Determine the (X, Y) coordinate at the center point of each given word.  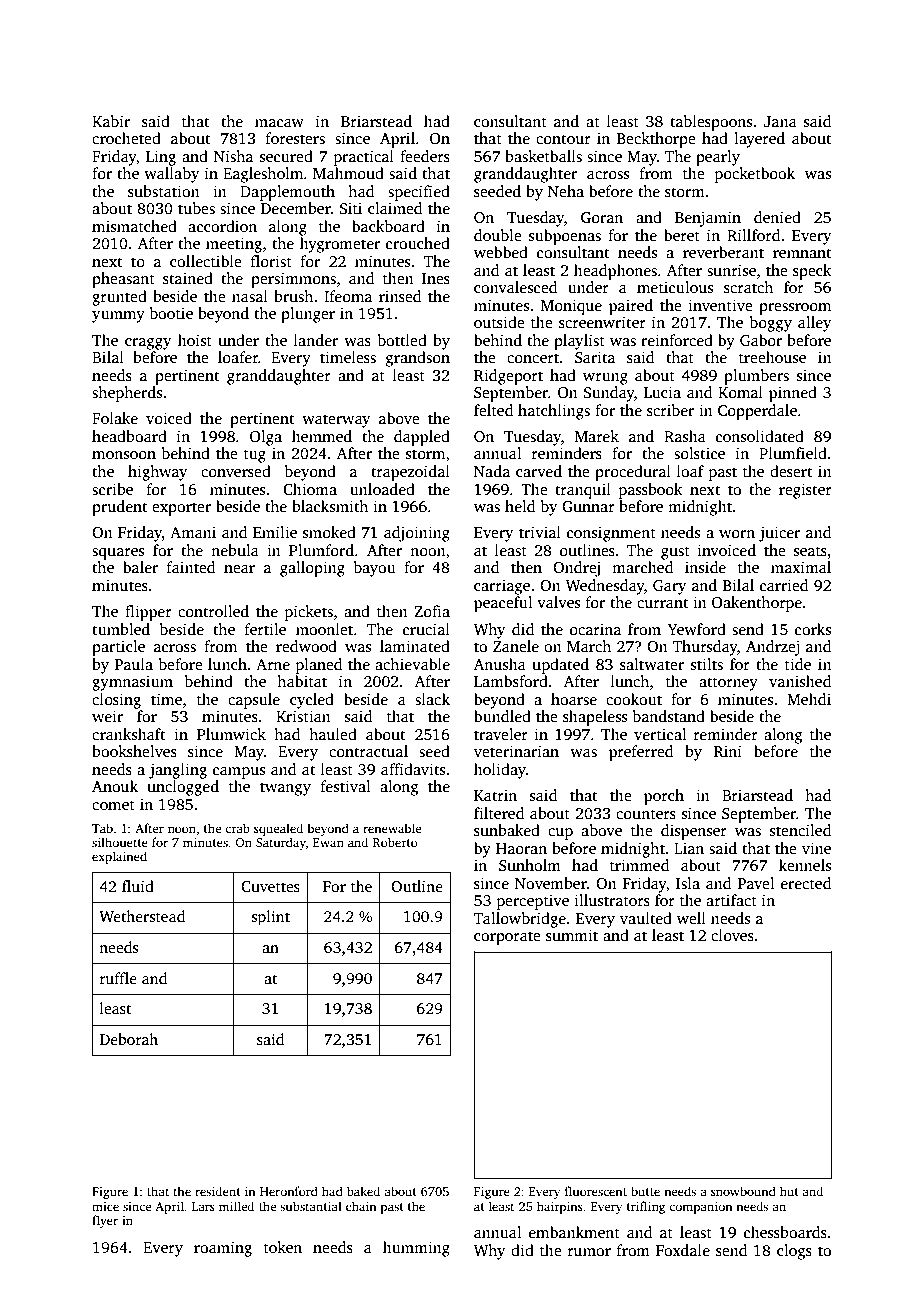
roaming (223, 1249)
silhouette (120, 842)
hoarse (574, 699)
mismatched (134, 226)
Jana (780, 121)
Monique (571, 307)
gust (675, 553)
